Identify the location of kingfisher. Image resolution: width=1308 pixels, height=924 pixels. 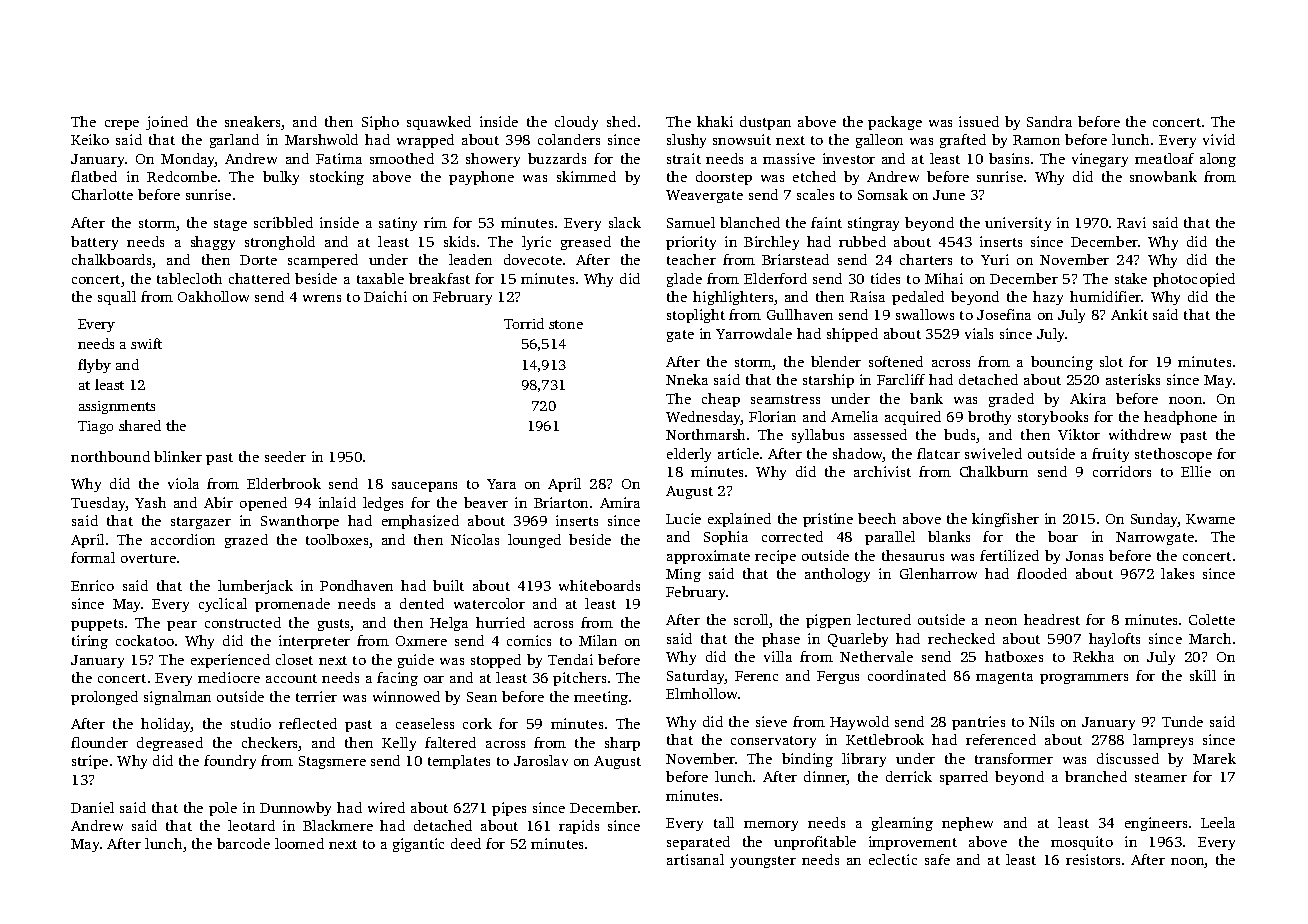
(1005, 520).
